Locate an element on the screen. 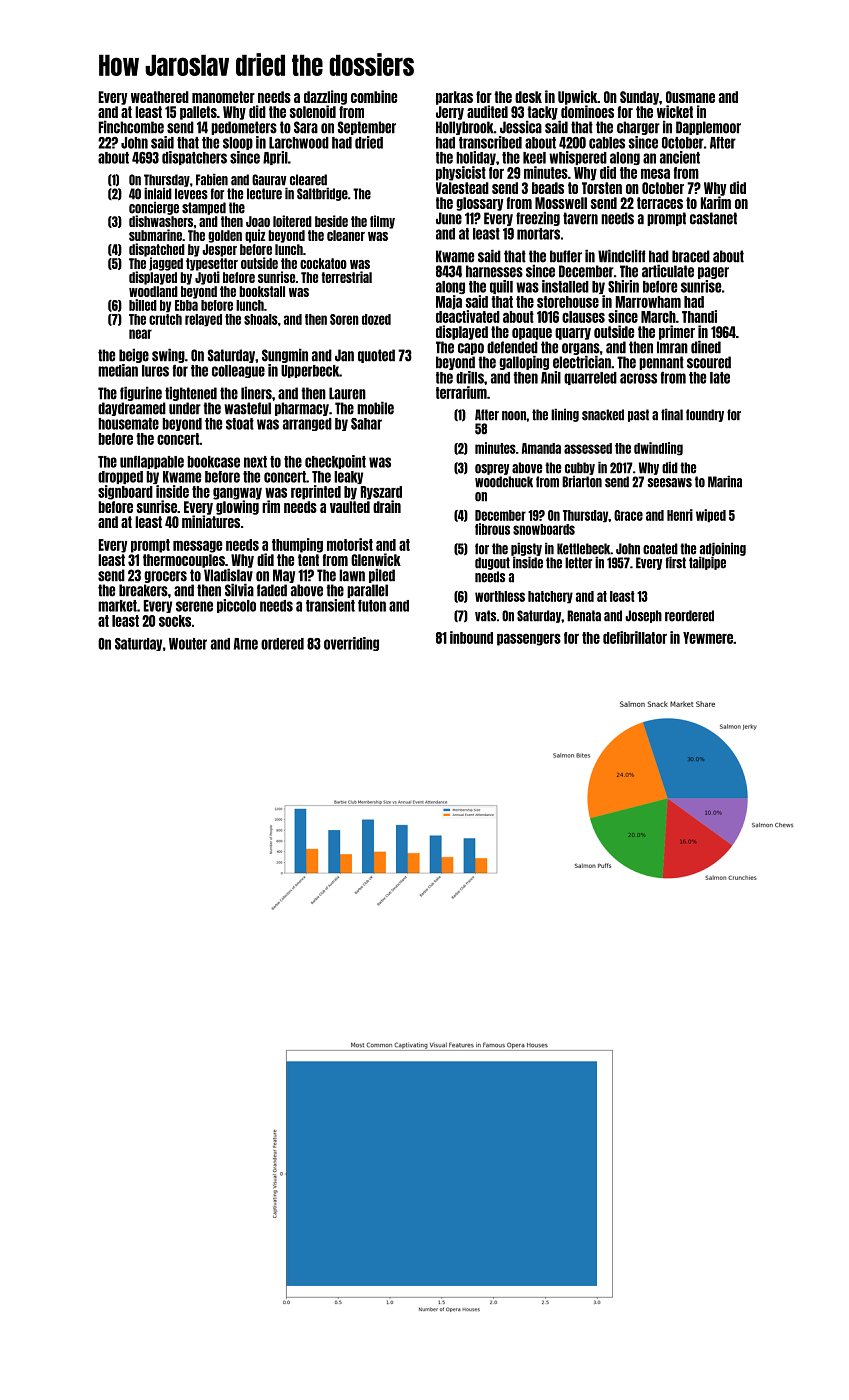 The width and height of the screenshot is (849, 1400). osprey is located at coordinates (492, 469).
